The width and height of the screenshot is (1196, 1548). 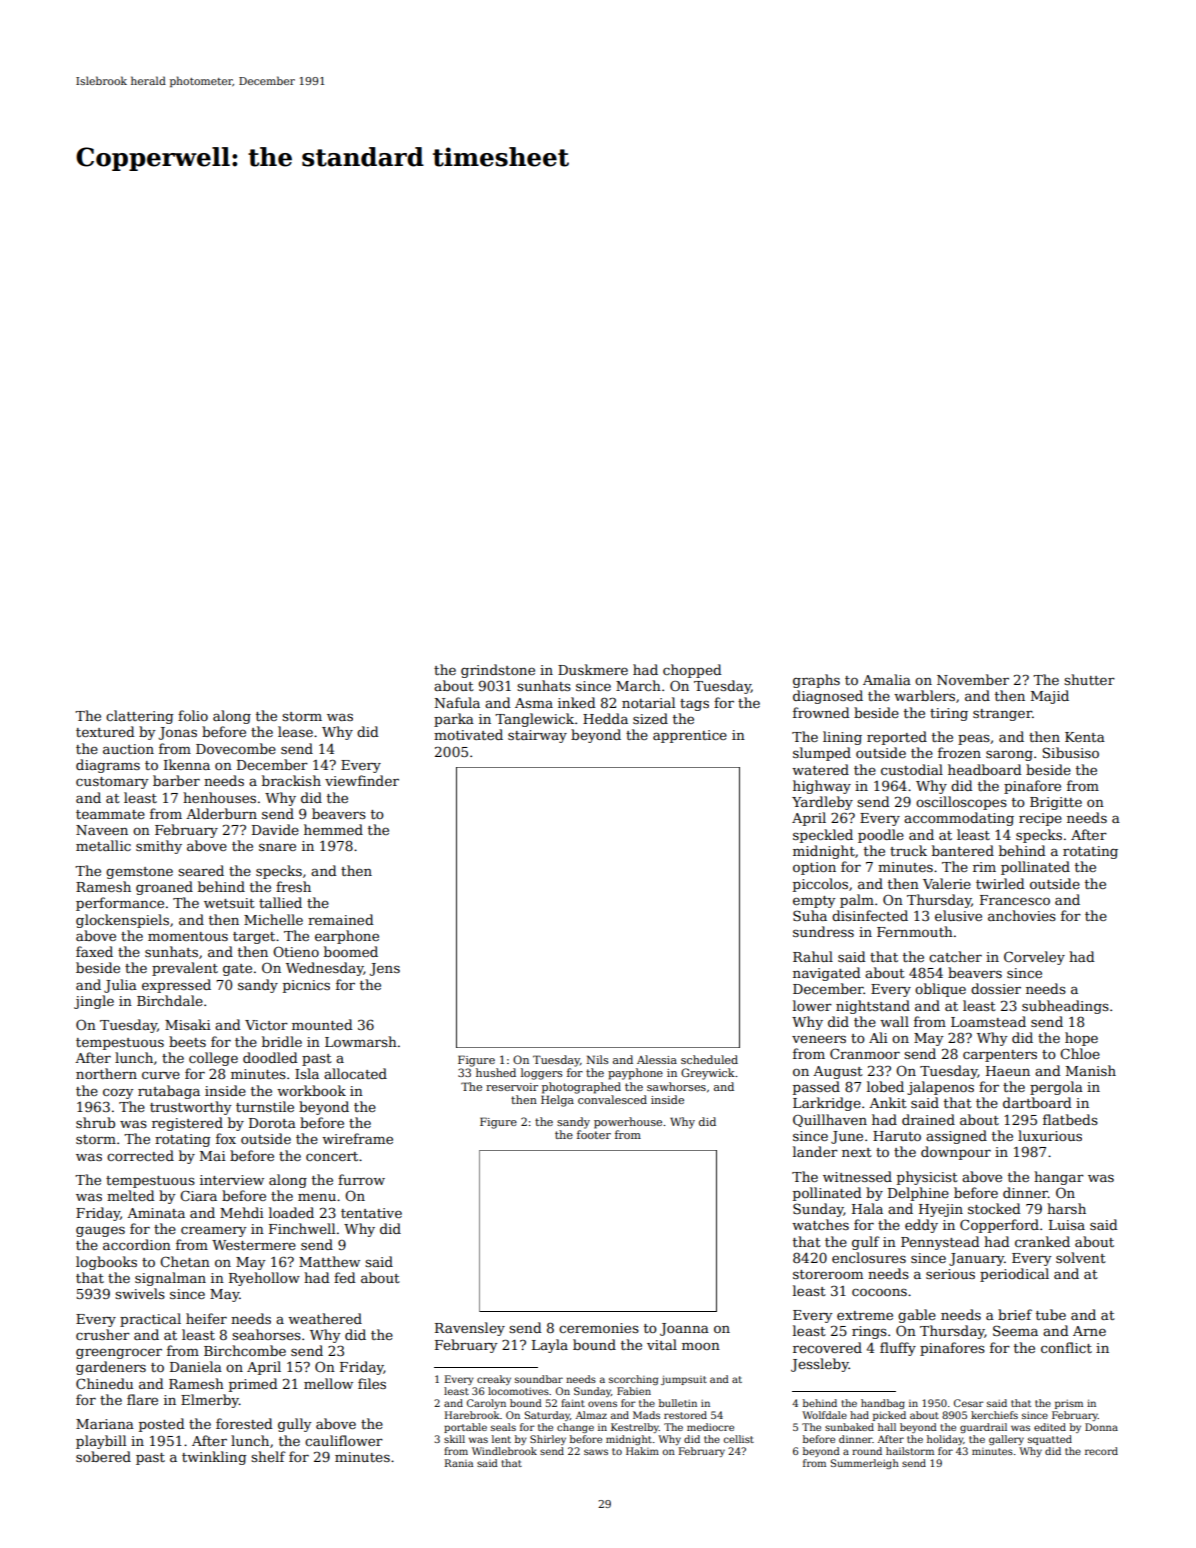 I want to click on Dorota, so click(x=272, y=1123).
